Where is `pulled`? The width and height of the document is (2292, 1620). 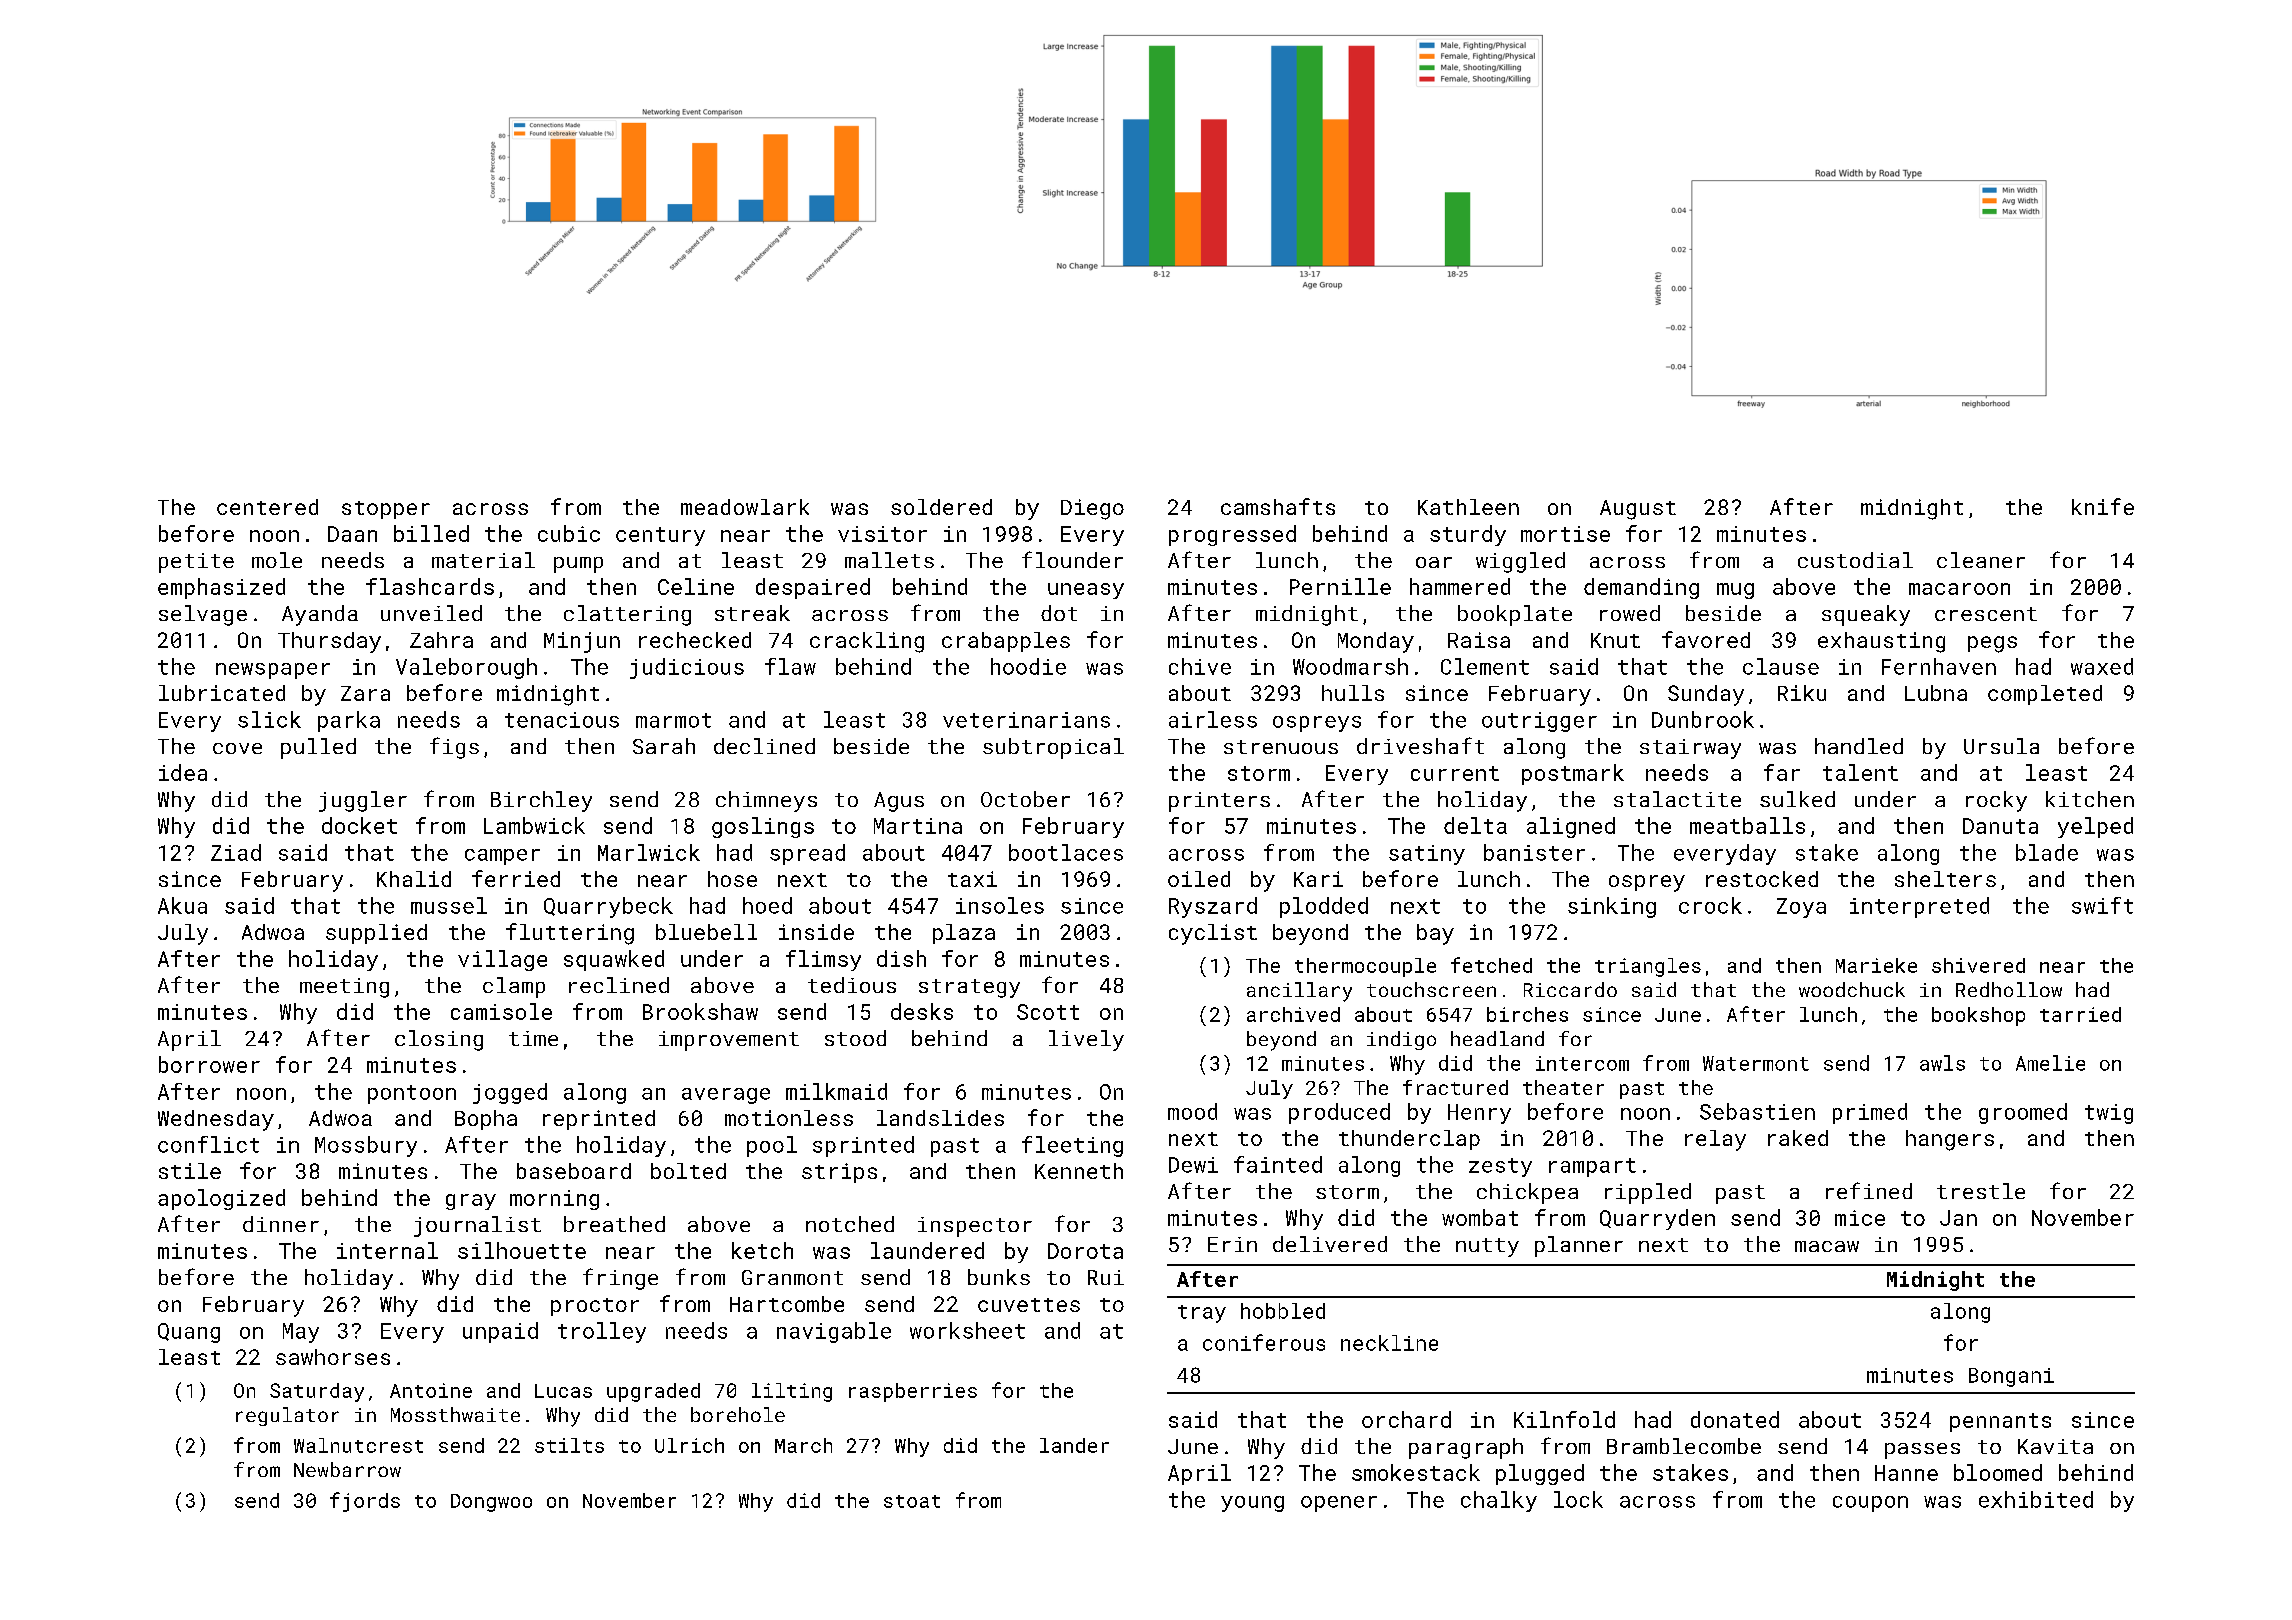 pulled is located at coordinates (318, 748).
